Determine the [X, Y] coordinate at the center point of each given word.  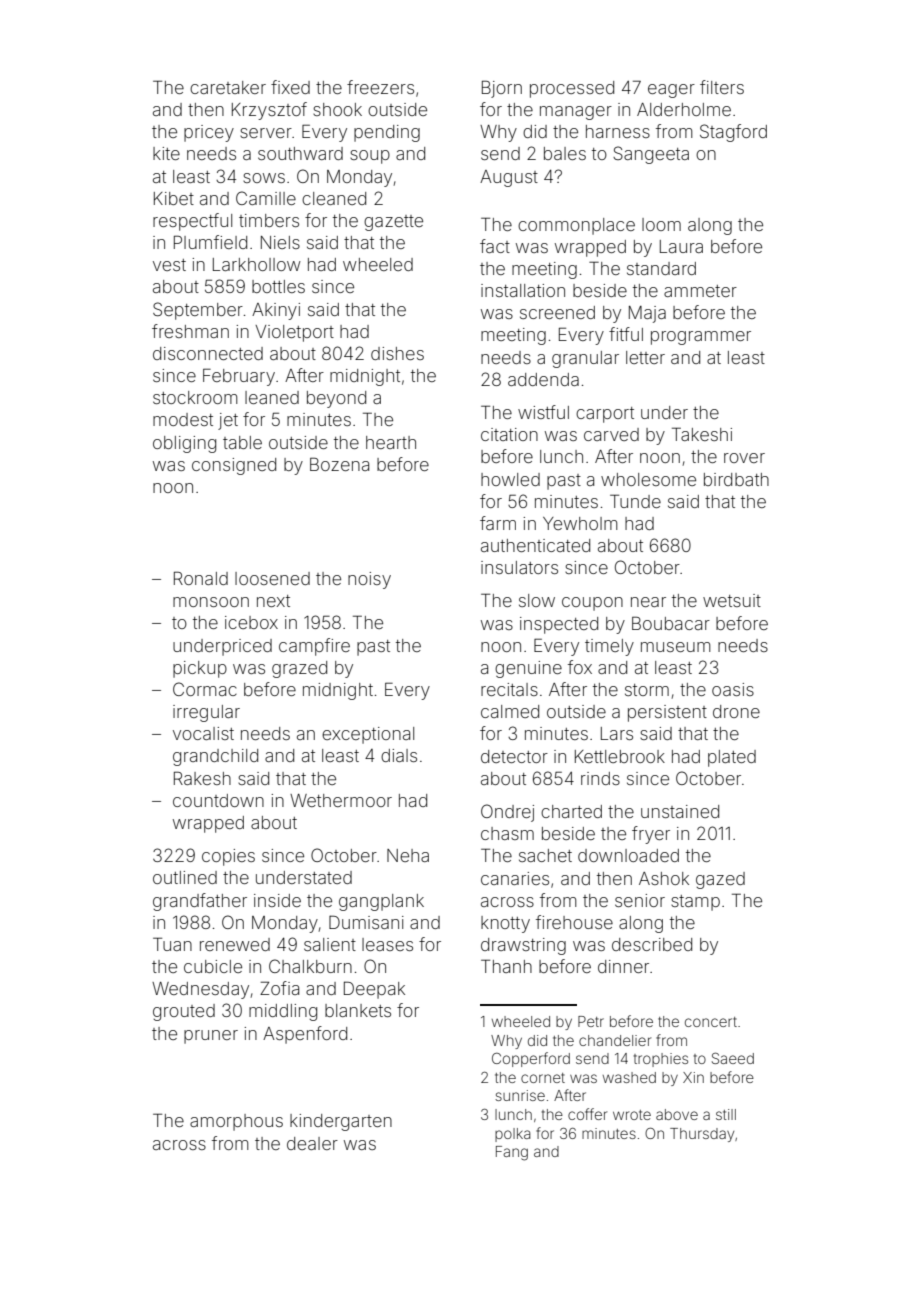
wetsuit [732, 600]
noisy [369, 580]
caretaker [228, 87]
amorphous [236, 1122]
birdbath [736, 479]
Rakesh [202, 778]
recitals [509, 689]
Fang [512, 1153]
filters [722, 87]
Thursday [702, 1135]
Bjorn [502, 89]
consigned [234, 466]
